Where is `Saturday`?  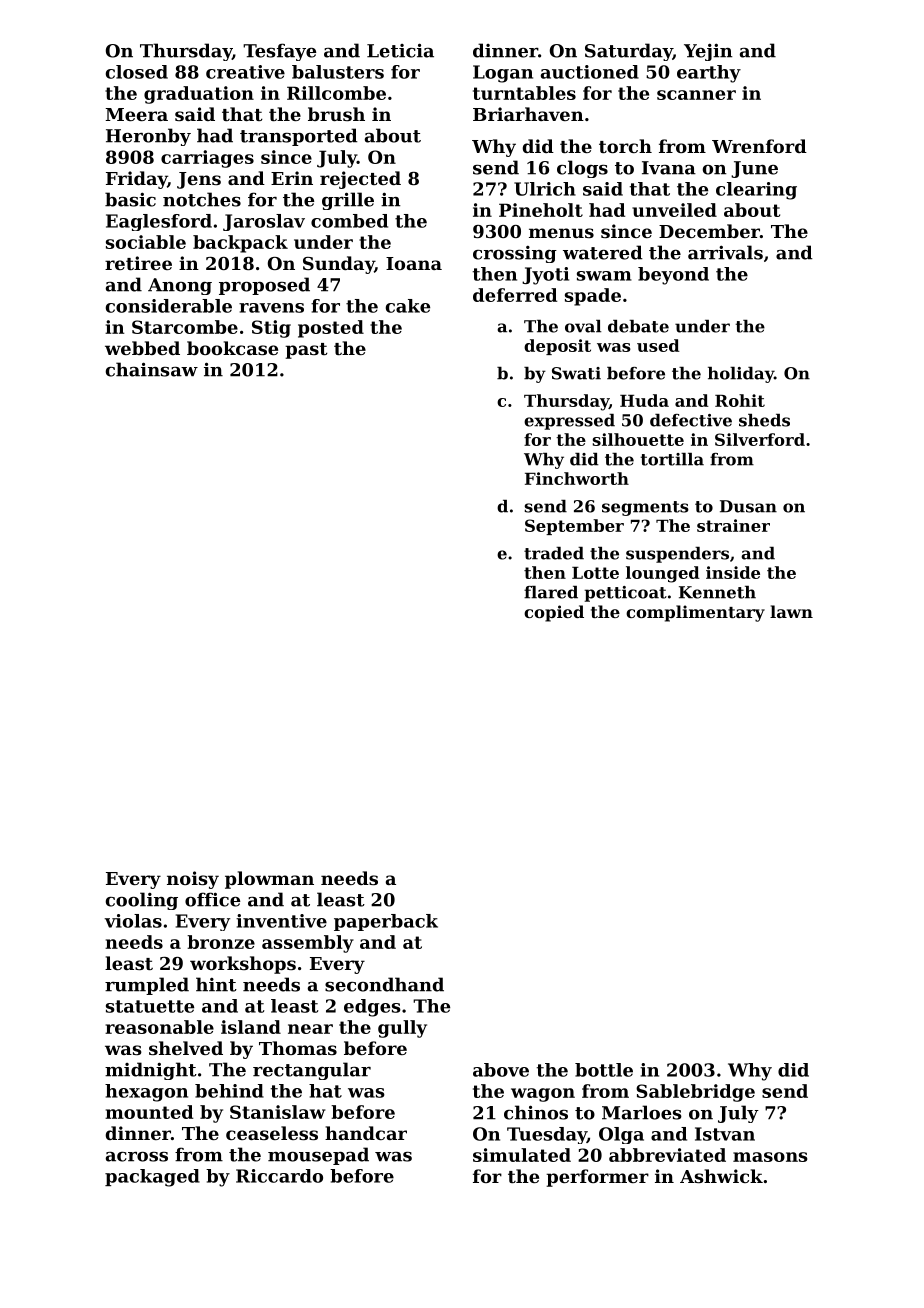
Saturday is located at coordinates (629, 52).
